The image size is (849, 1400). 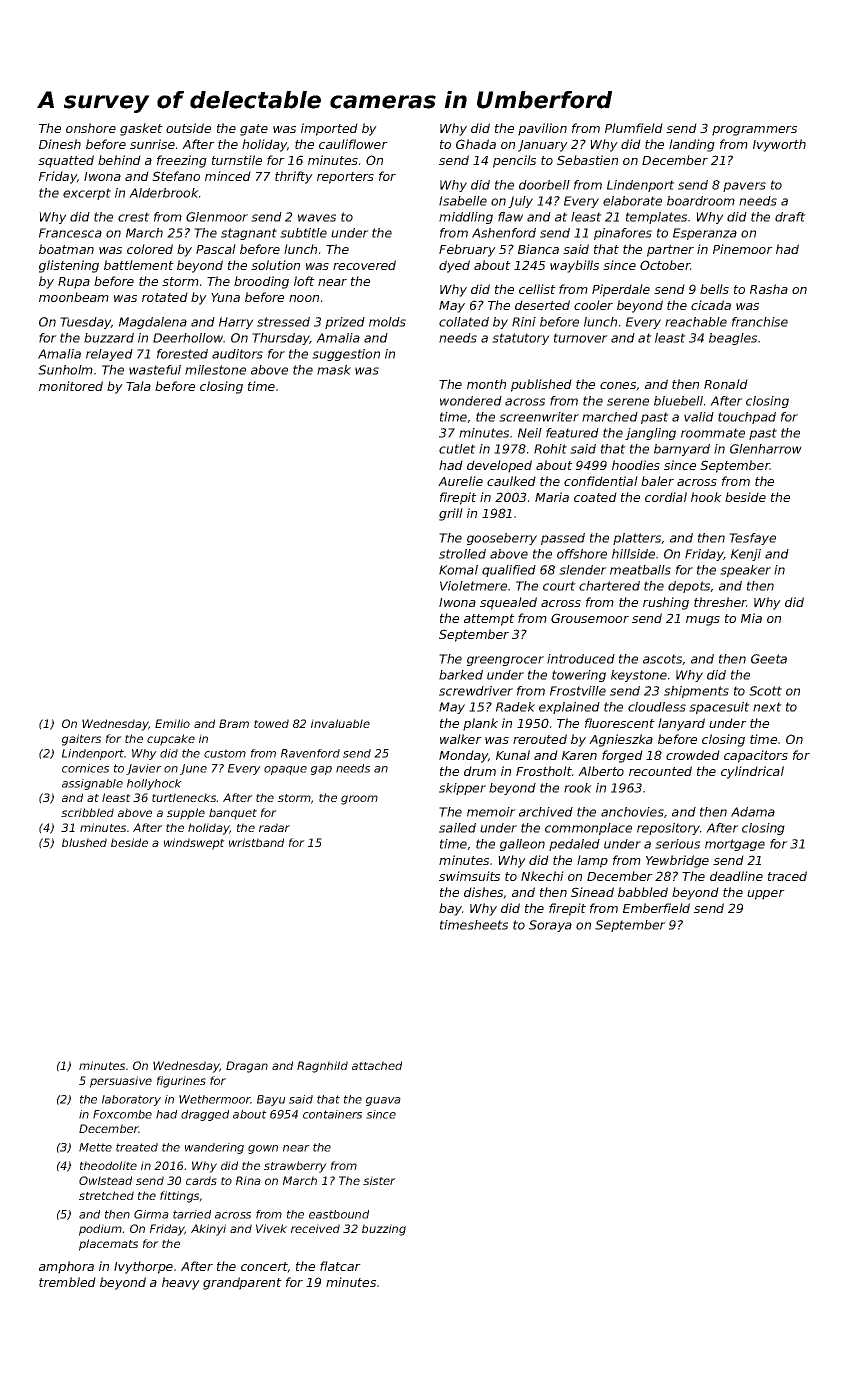 I want to click on February, so click(x=467, y=250).
